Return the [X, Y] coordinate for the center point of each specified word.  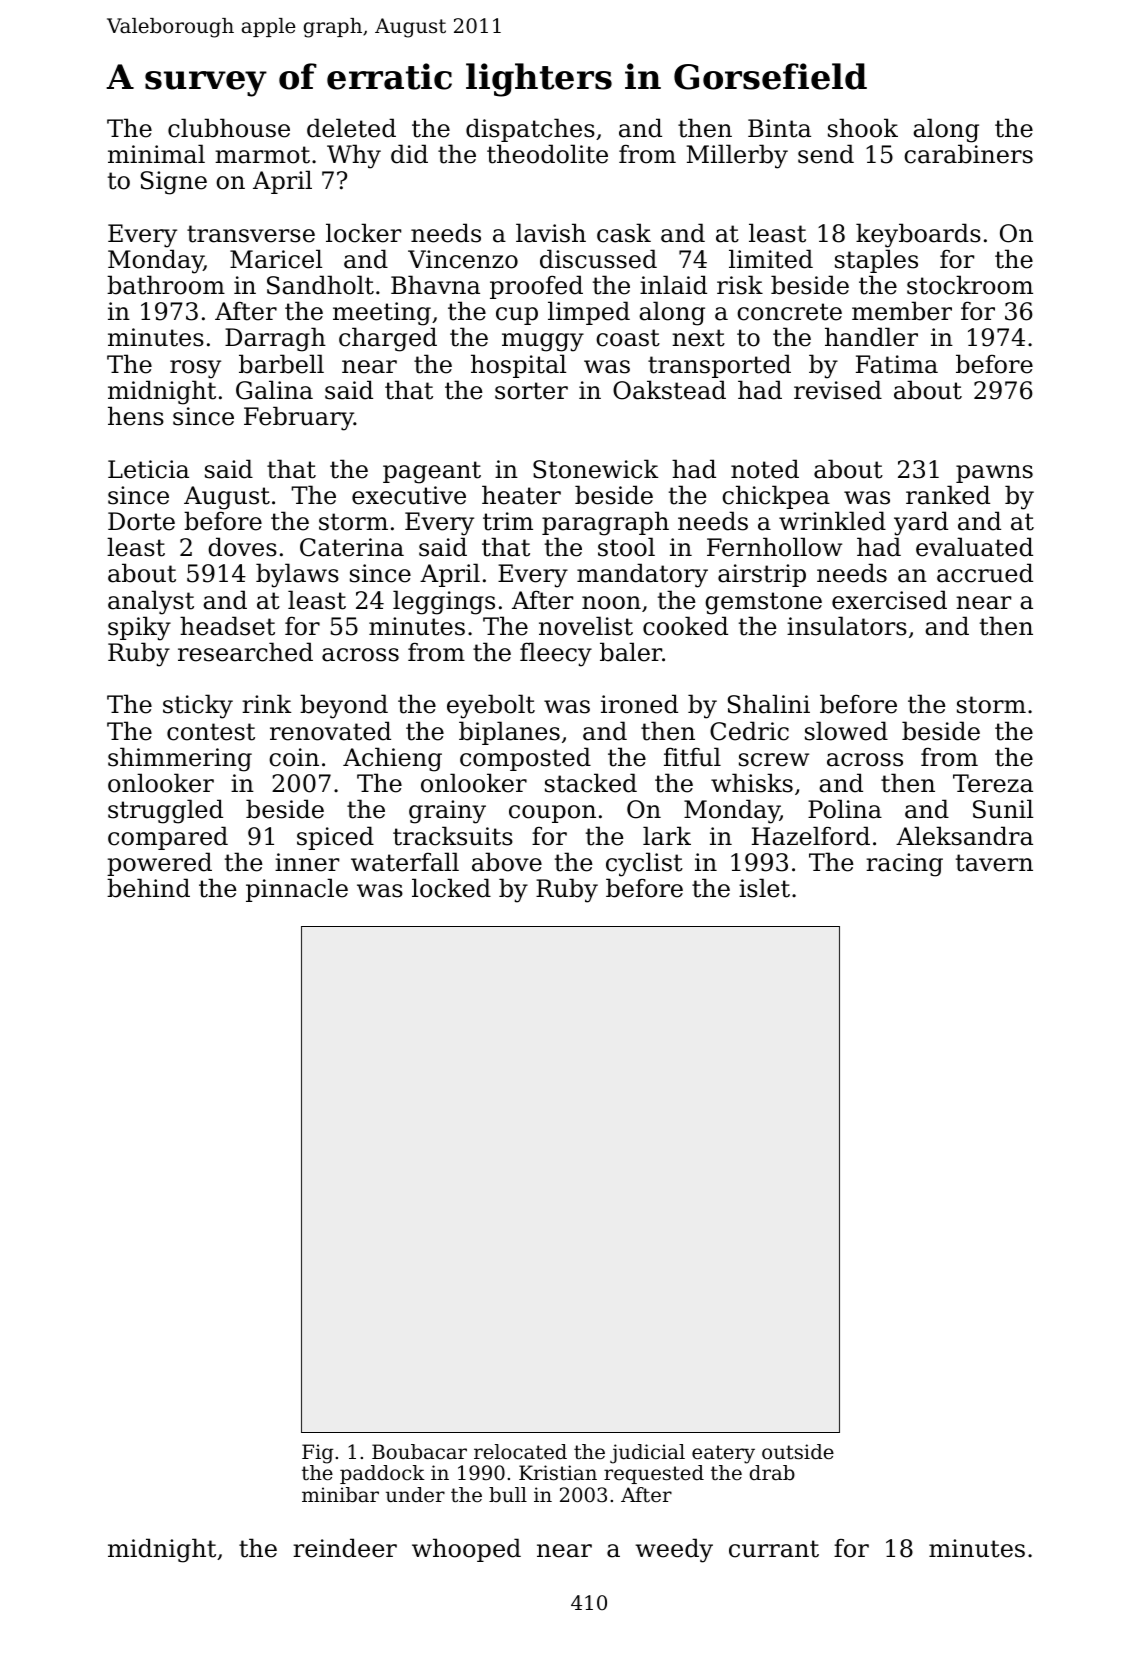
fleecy [556, 654]
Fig [317, 1454]
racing [904, 865]
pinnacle [297, 890]
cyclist [644, 864]
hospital [518, 366]
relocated [520, 1452]
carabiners [968, 154]
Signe [174, 183]
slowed [846, 731]
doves [242, 547]
